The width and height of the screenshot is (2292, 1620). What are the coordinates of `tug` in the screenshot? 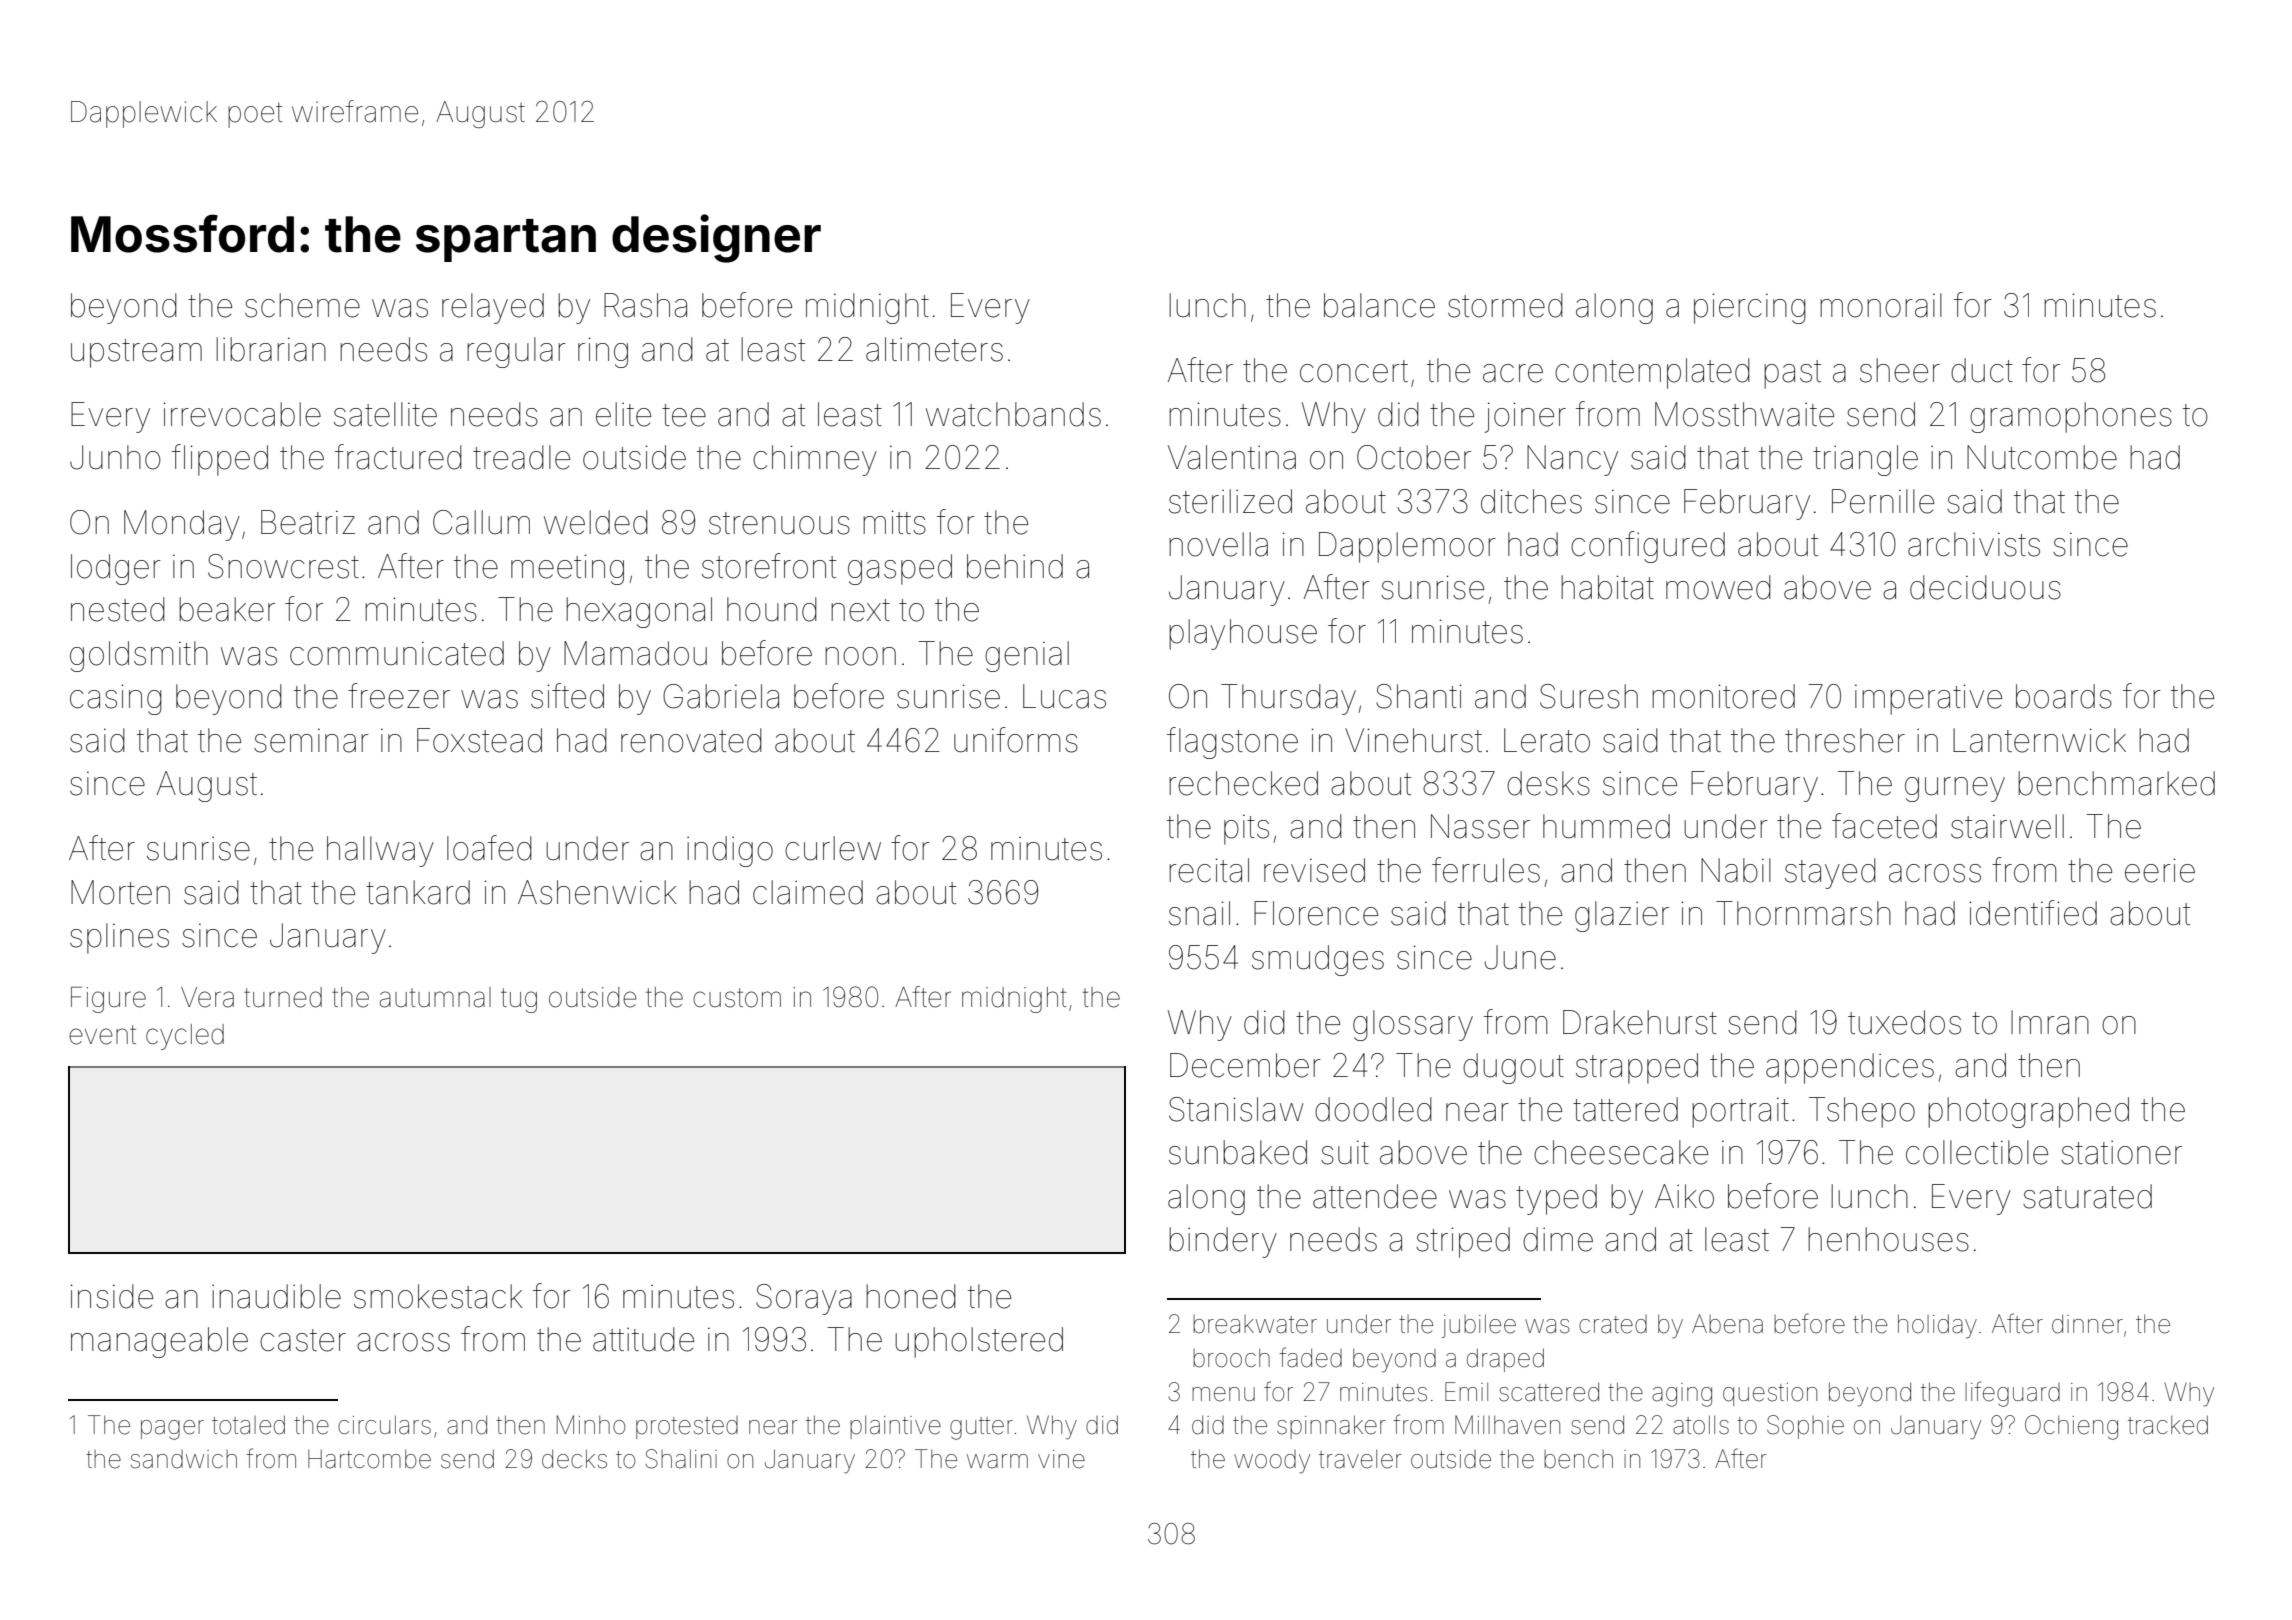 It's located at (519, 1000).
